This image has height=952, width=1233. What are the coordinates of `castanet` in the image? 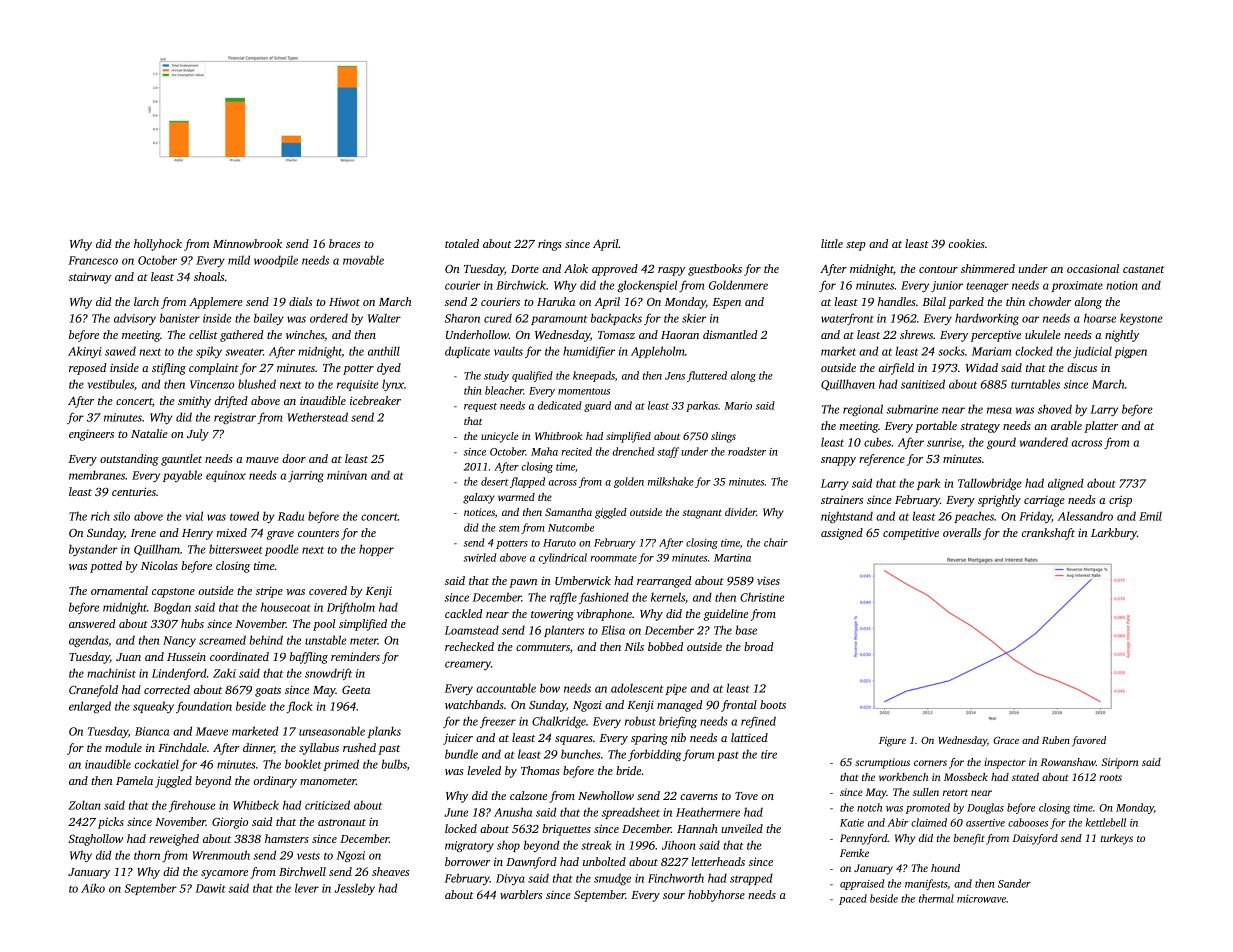 It's located at (1144, 269).
